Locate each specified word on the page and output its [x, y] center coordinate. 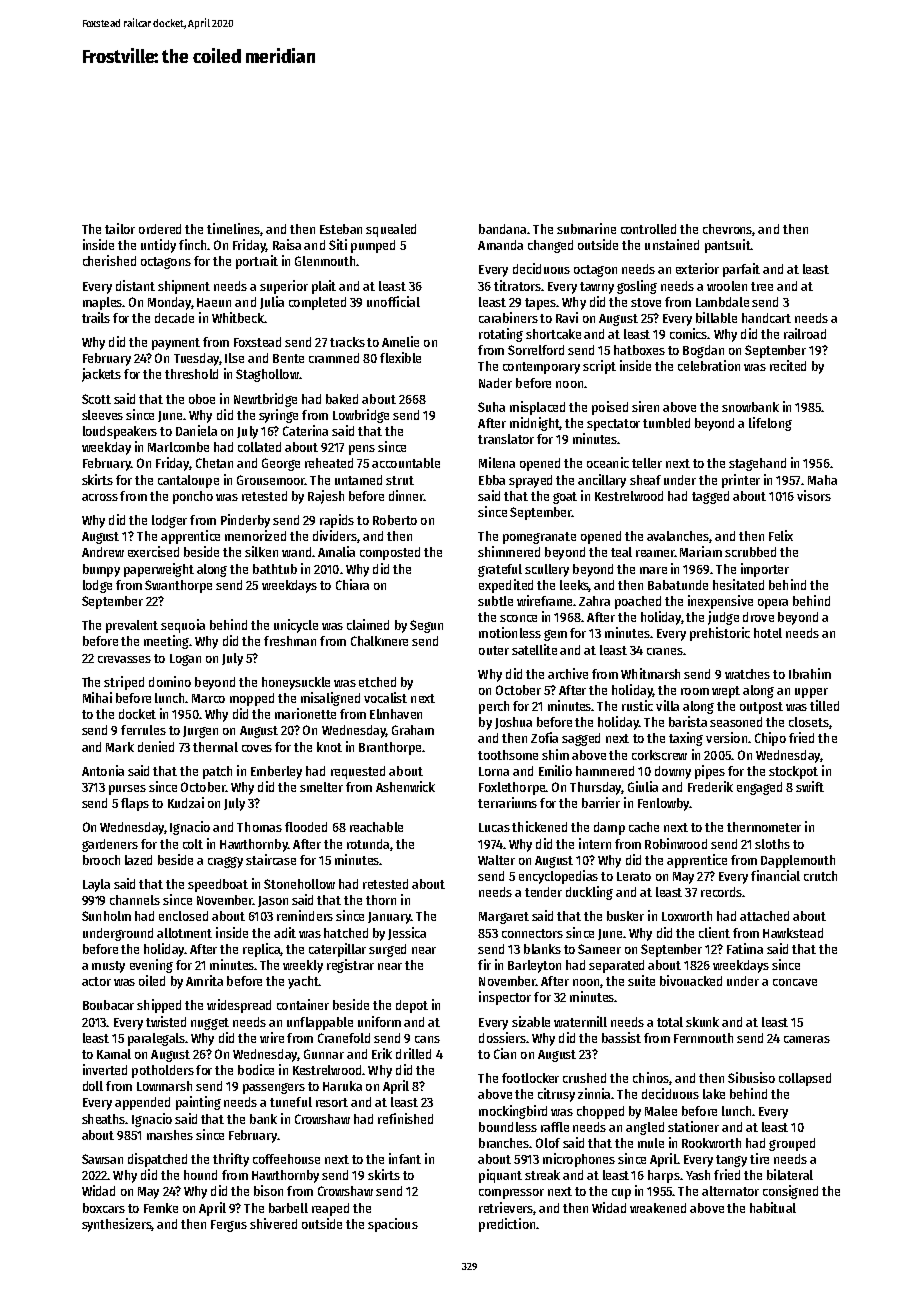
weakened [658, 1208]
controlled [648, 229]
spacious [393, 1225]
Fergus [229, 1226]
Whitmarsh [650, 673]
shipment [184, 287]
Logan [185, 660]
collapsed [805, 1079]
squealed [391, 230]
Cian [505, 1053]
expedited [506, 586]
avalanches [678, 536]
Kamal [114, 1054]
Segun [426, 626]
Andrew [103, 552]
